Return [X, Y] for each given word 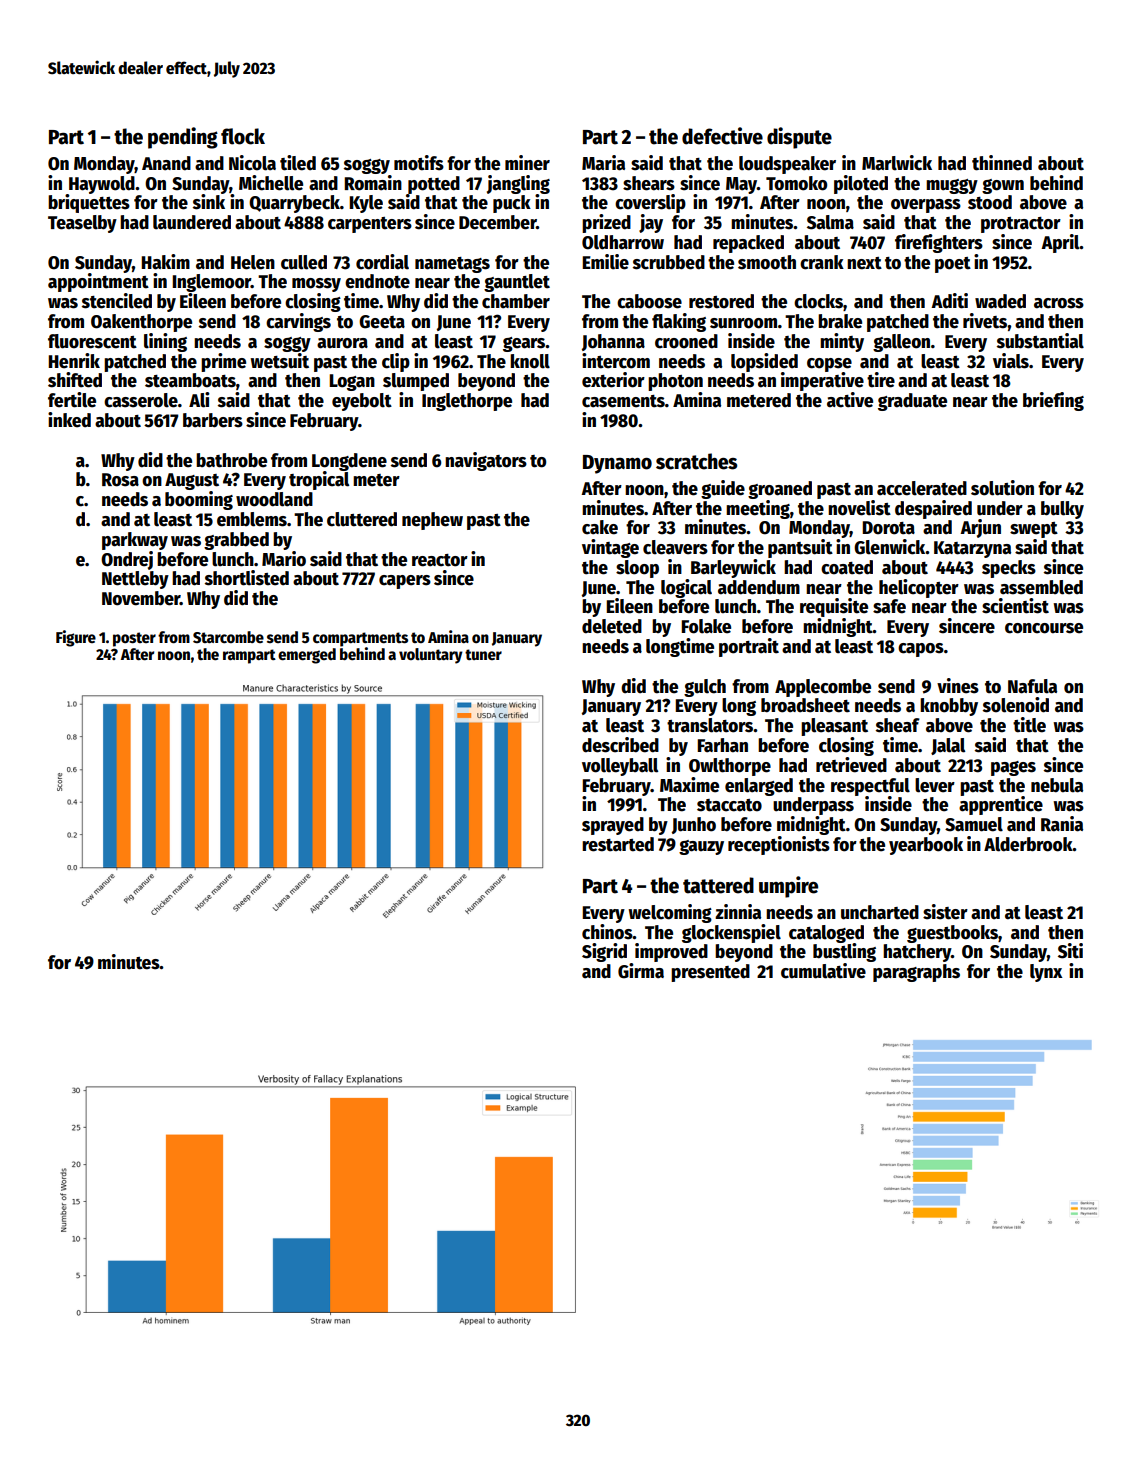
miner [527, 163]
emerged [307, 656]
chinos [607, 932]
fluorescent [92, 341]
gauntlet [517, 283]
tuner [483, 654]
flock [243, 136]
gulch [705, 688]
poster [134, 639]
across [1059, 303]
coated [847, 567]
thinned [1002, 163]
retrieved [851, 765]
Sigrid [604, 952]
